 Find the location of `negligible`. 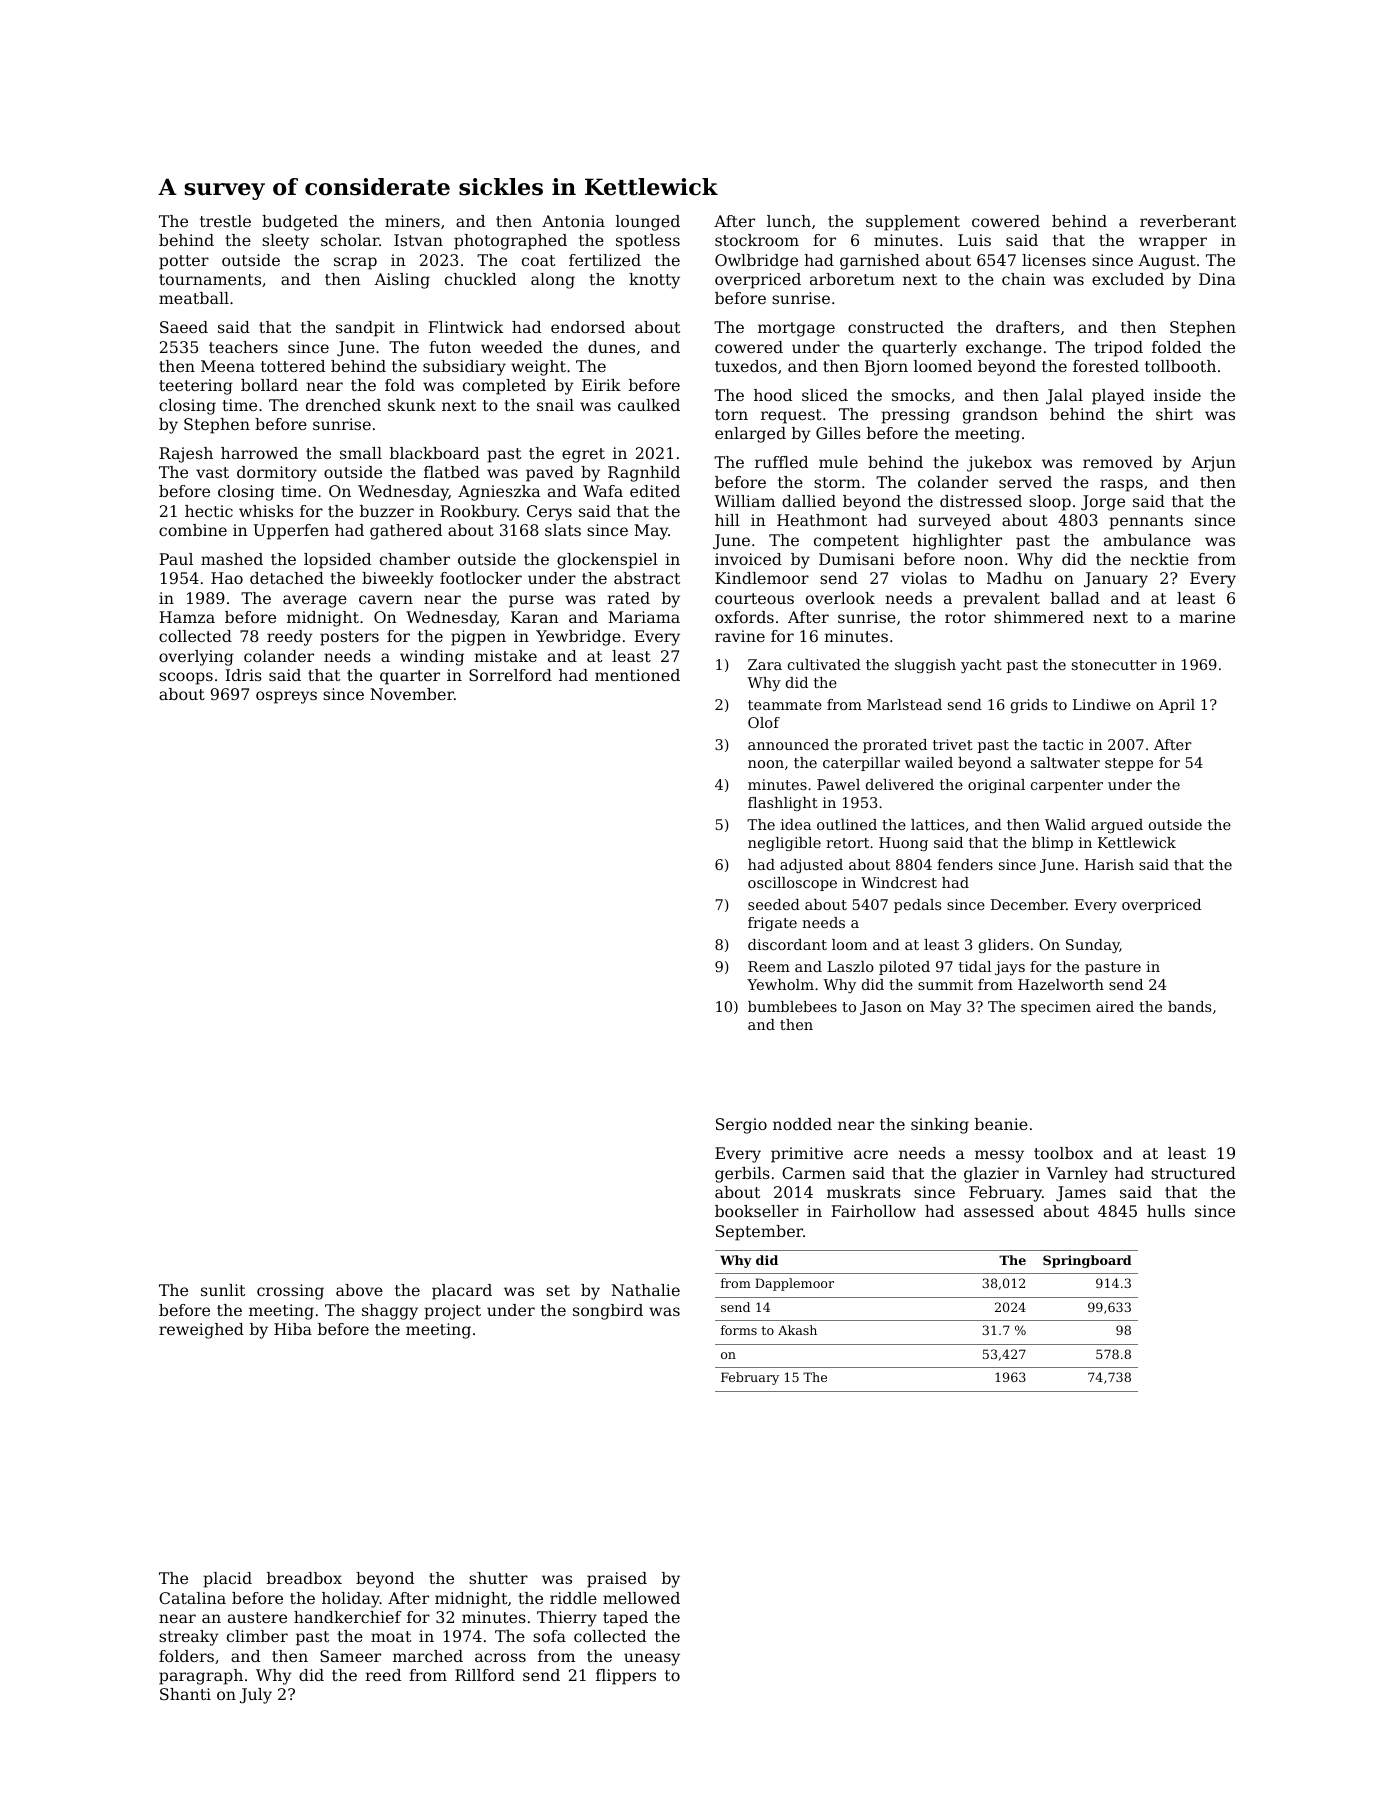

negligible is located at coordinates (784, 844).
